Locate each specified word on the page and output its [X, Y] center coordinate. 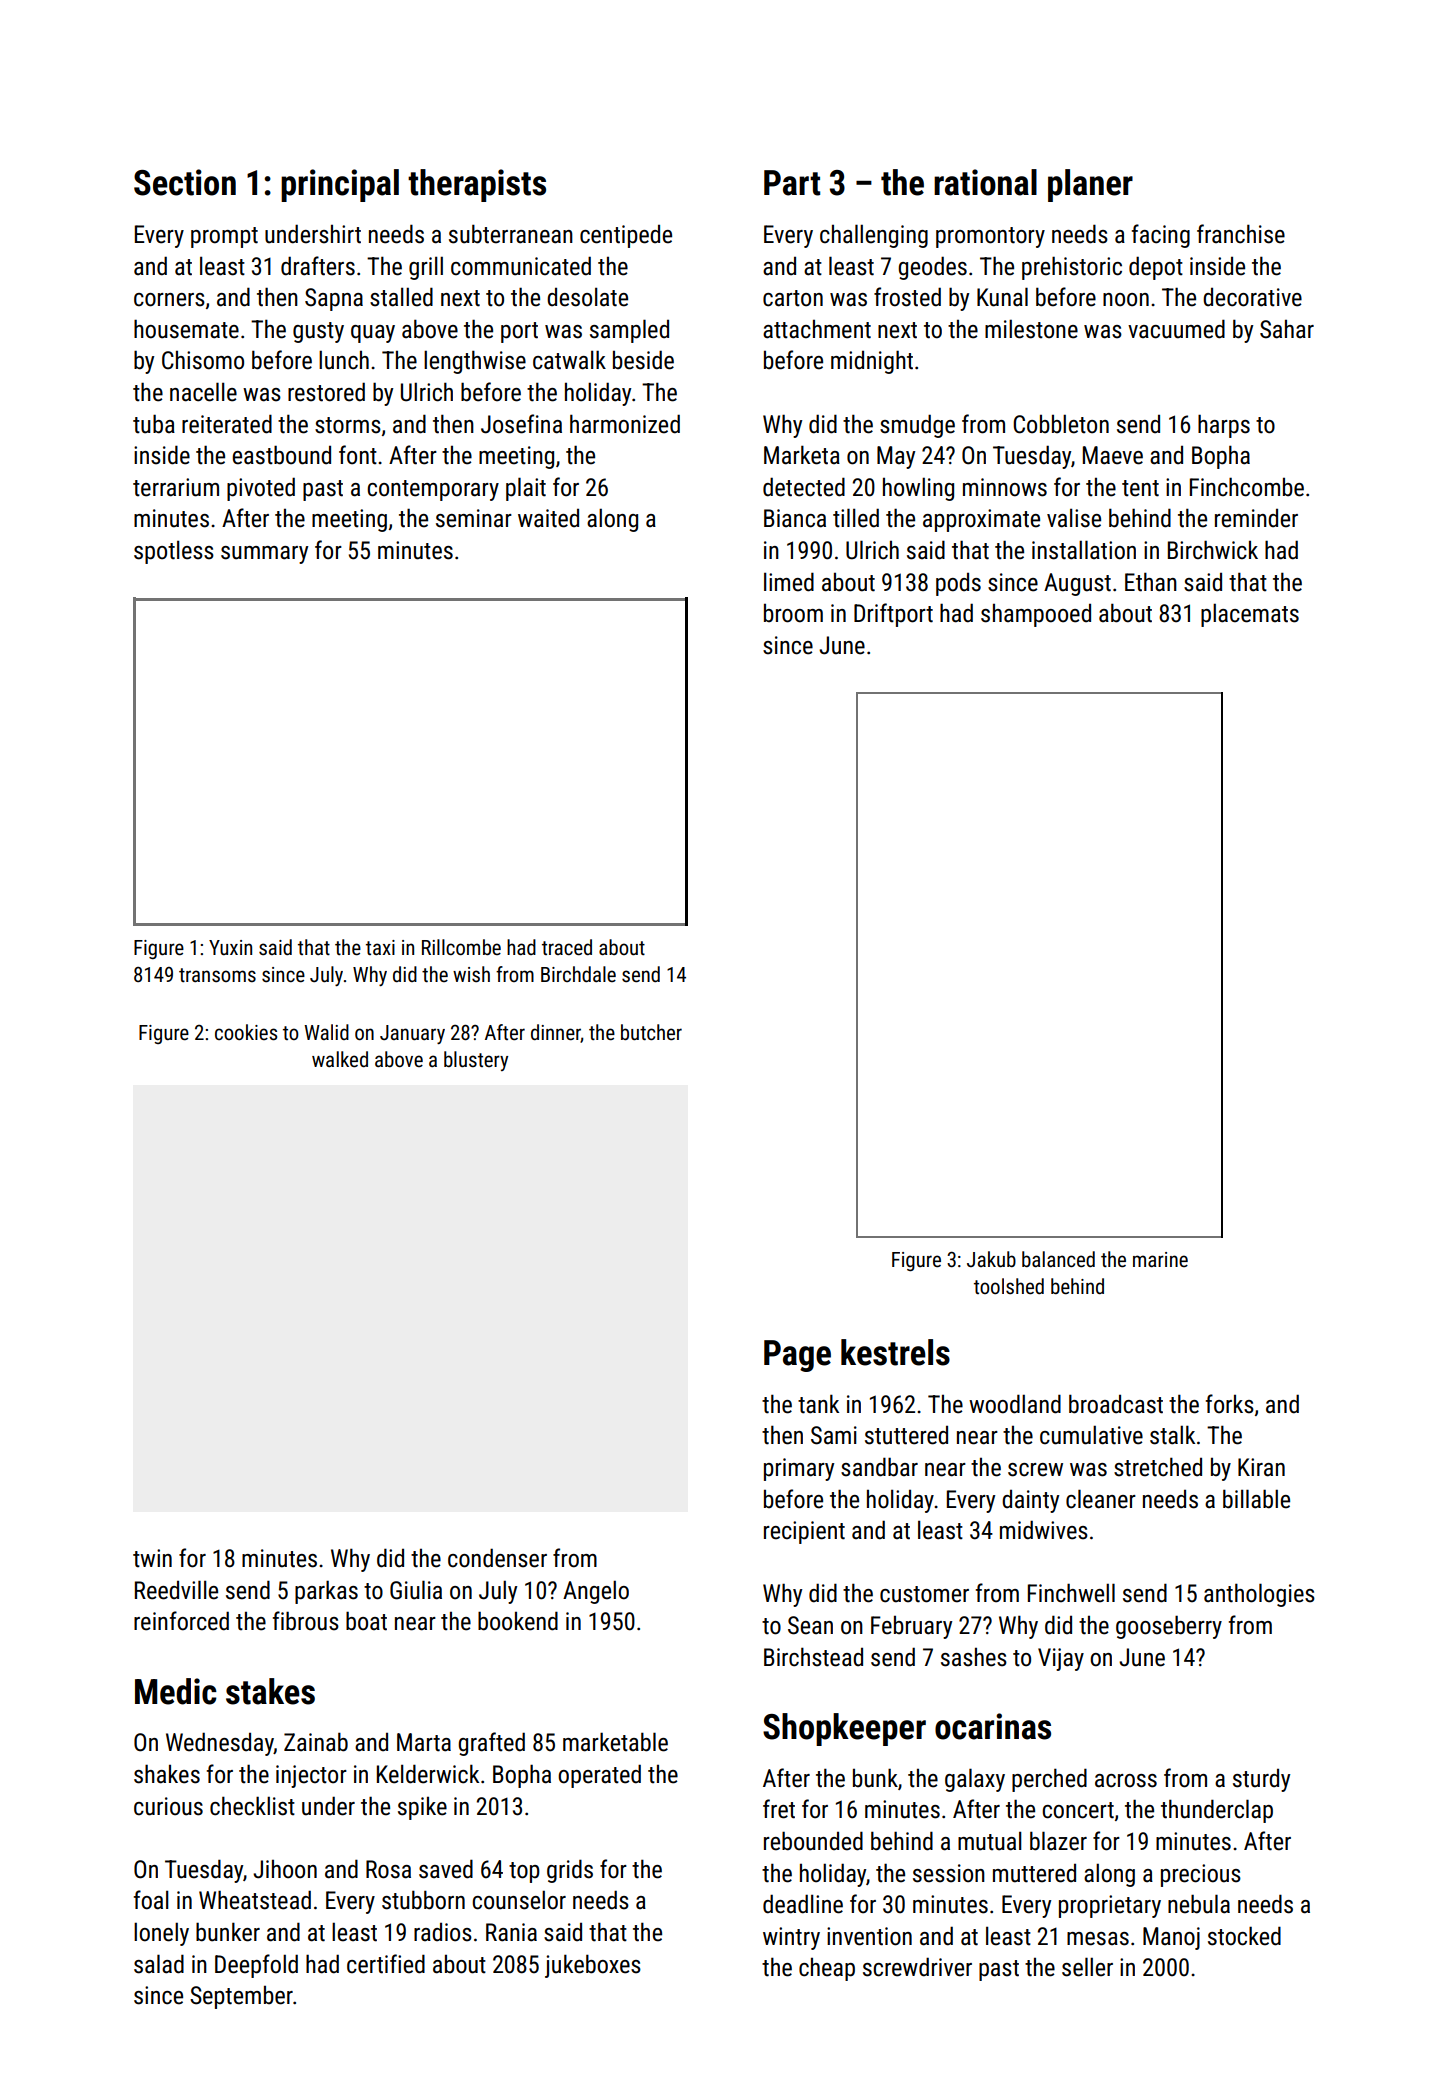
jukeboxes [593, 1966]
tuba [154, 424]
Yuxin [230, 947]
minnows [1005, 487]
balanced [1058, 1259]
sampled [629, 331]
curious [168, 1806]
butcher [651, 1032]
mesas [1098, 1939]
